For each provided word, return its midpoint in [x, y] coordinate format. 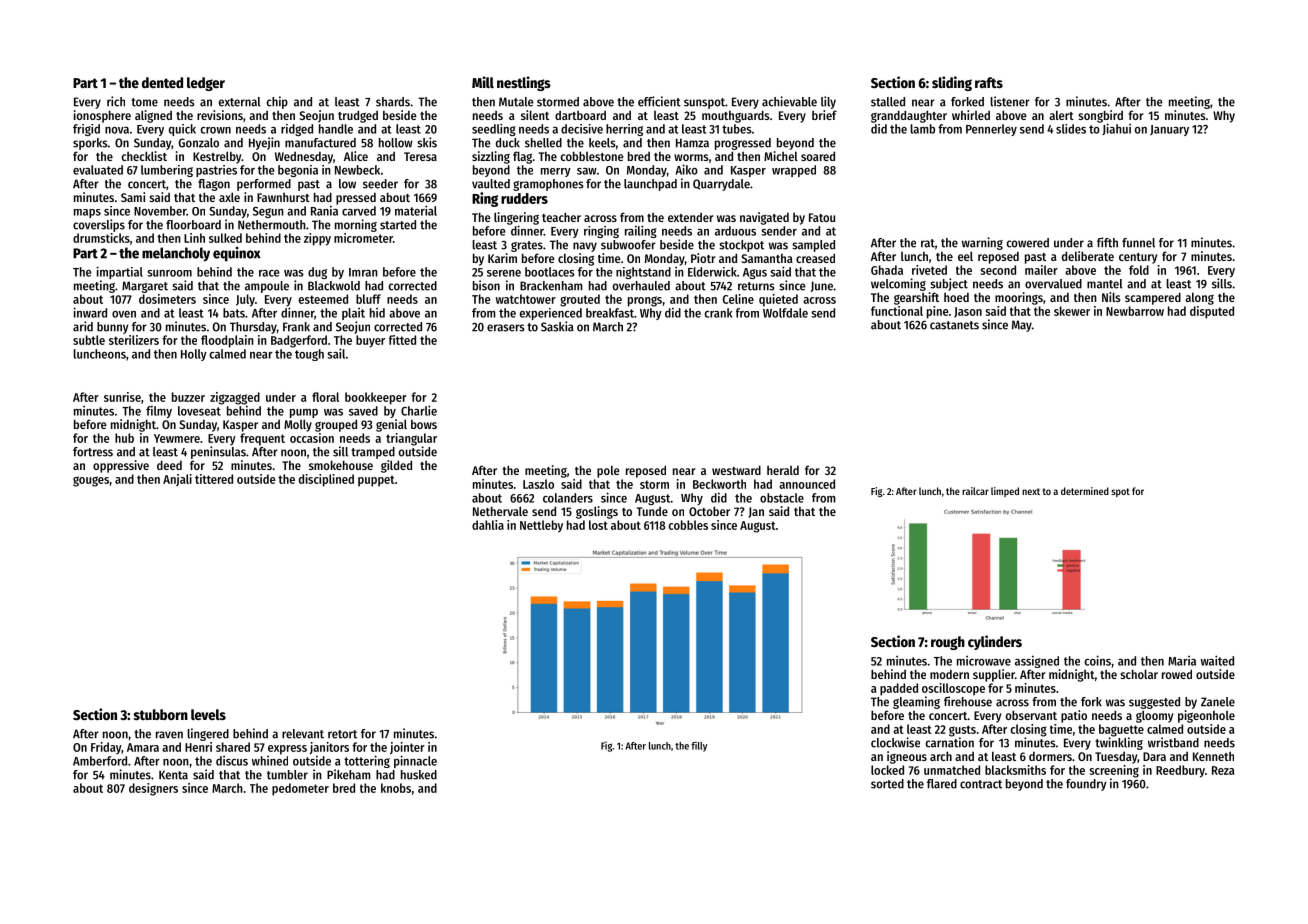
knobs [396, 788]
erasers [506, 328]
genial [391, 425]
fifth [1107, 242]
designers [153, 789]
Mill [483, 82]
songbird [1100, 116]
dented [162, 82]
